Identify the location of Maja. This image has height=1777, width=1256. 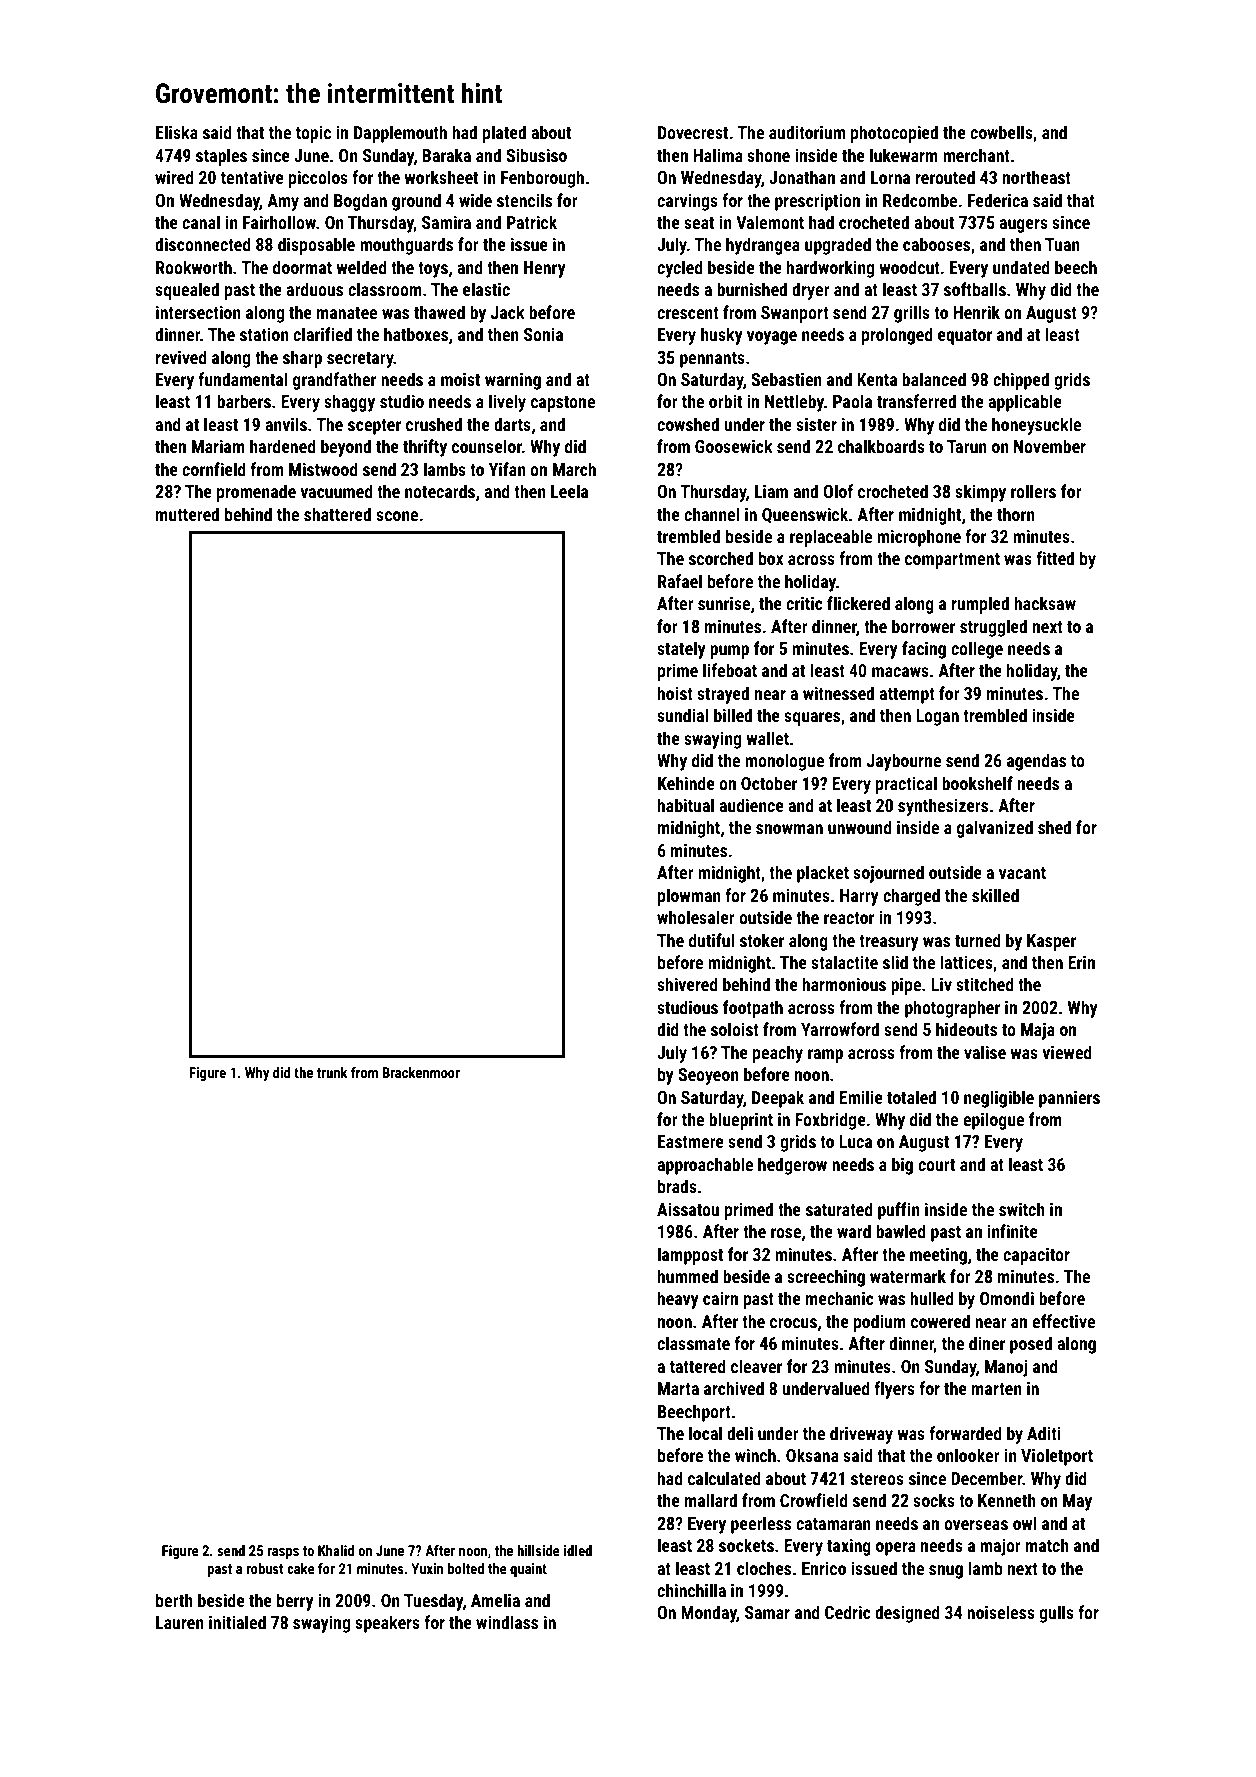
(1038, 1031).
